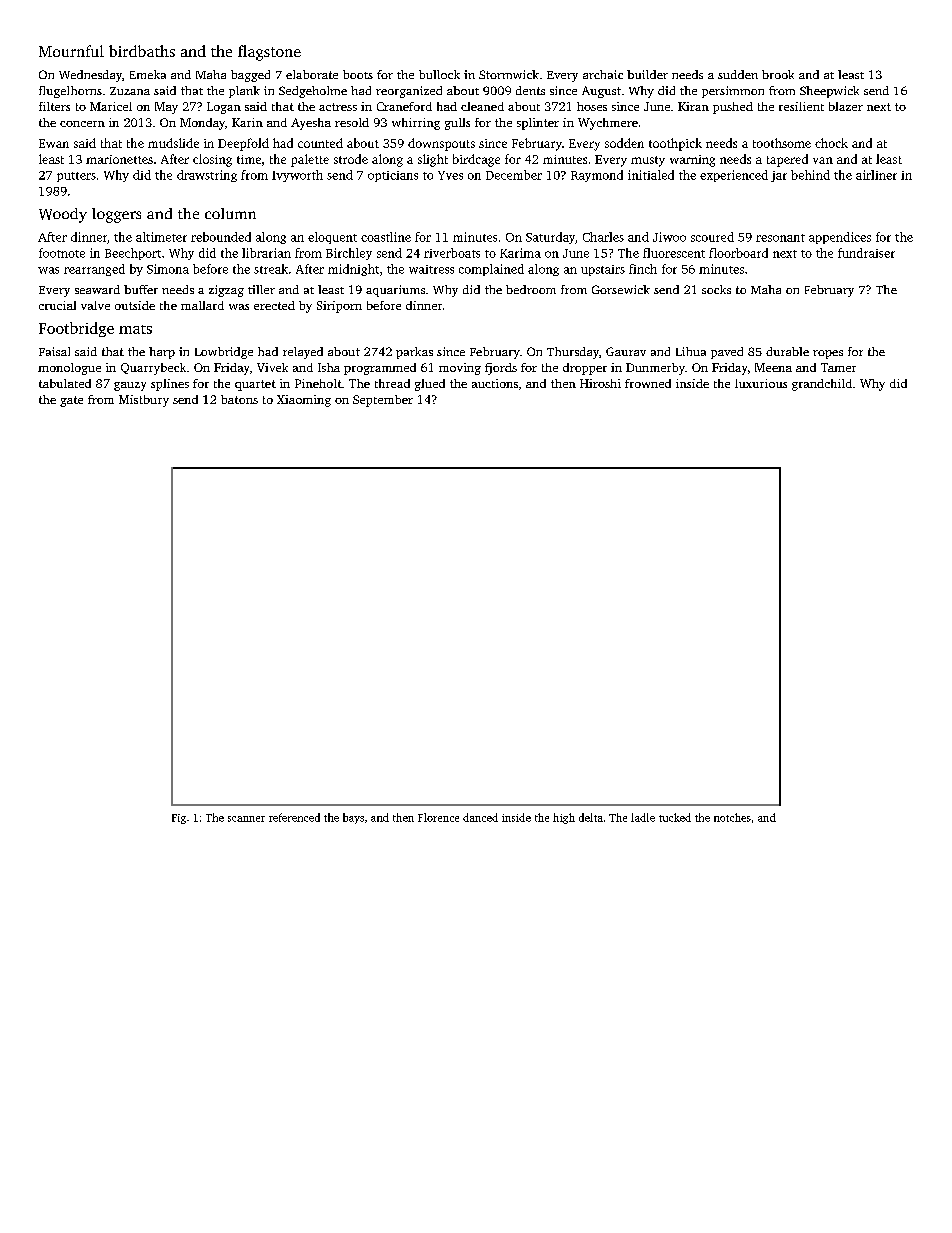 This image has height=1233, width=952. What do you see at coordinates (142, 51) in the image?
I see `birdbaths` at bounding box center [142, 51].
